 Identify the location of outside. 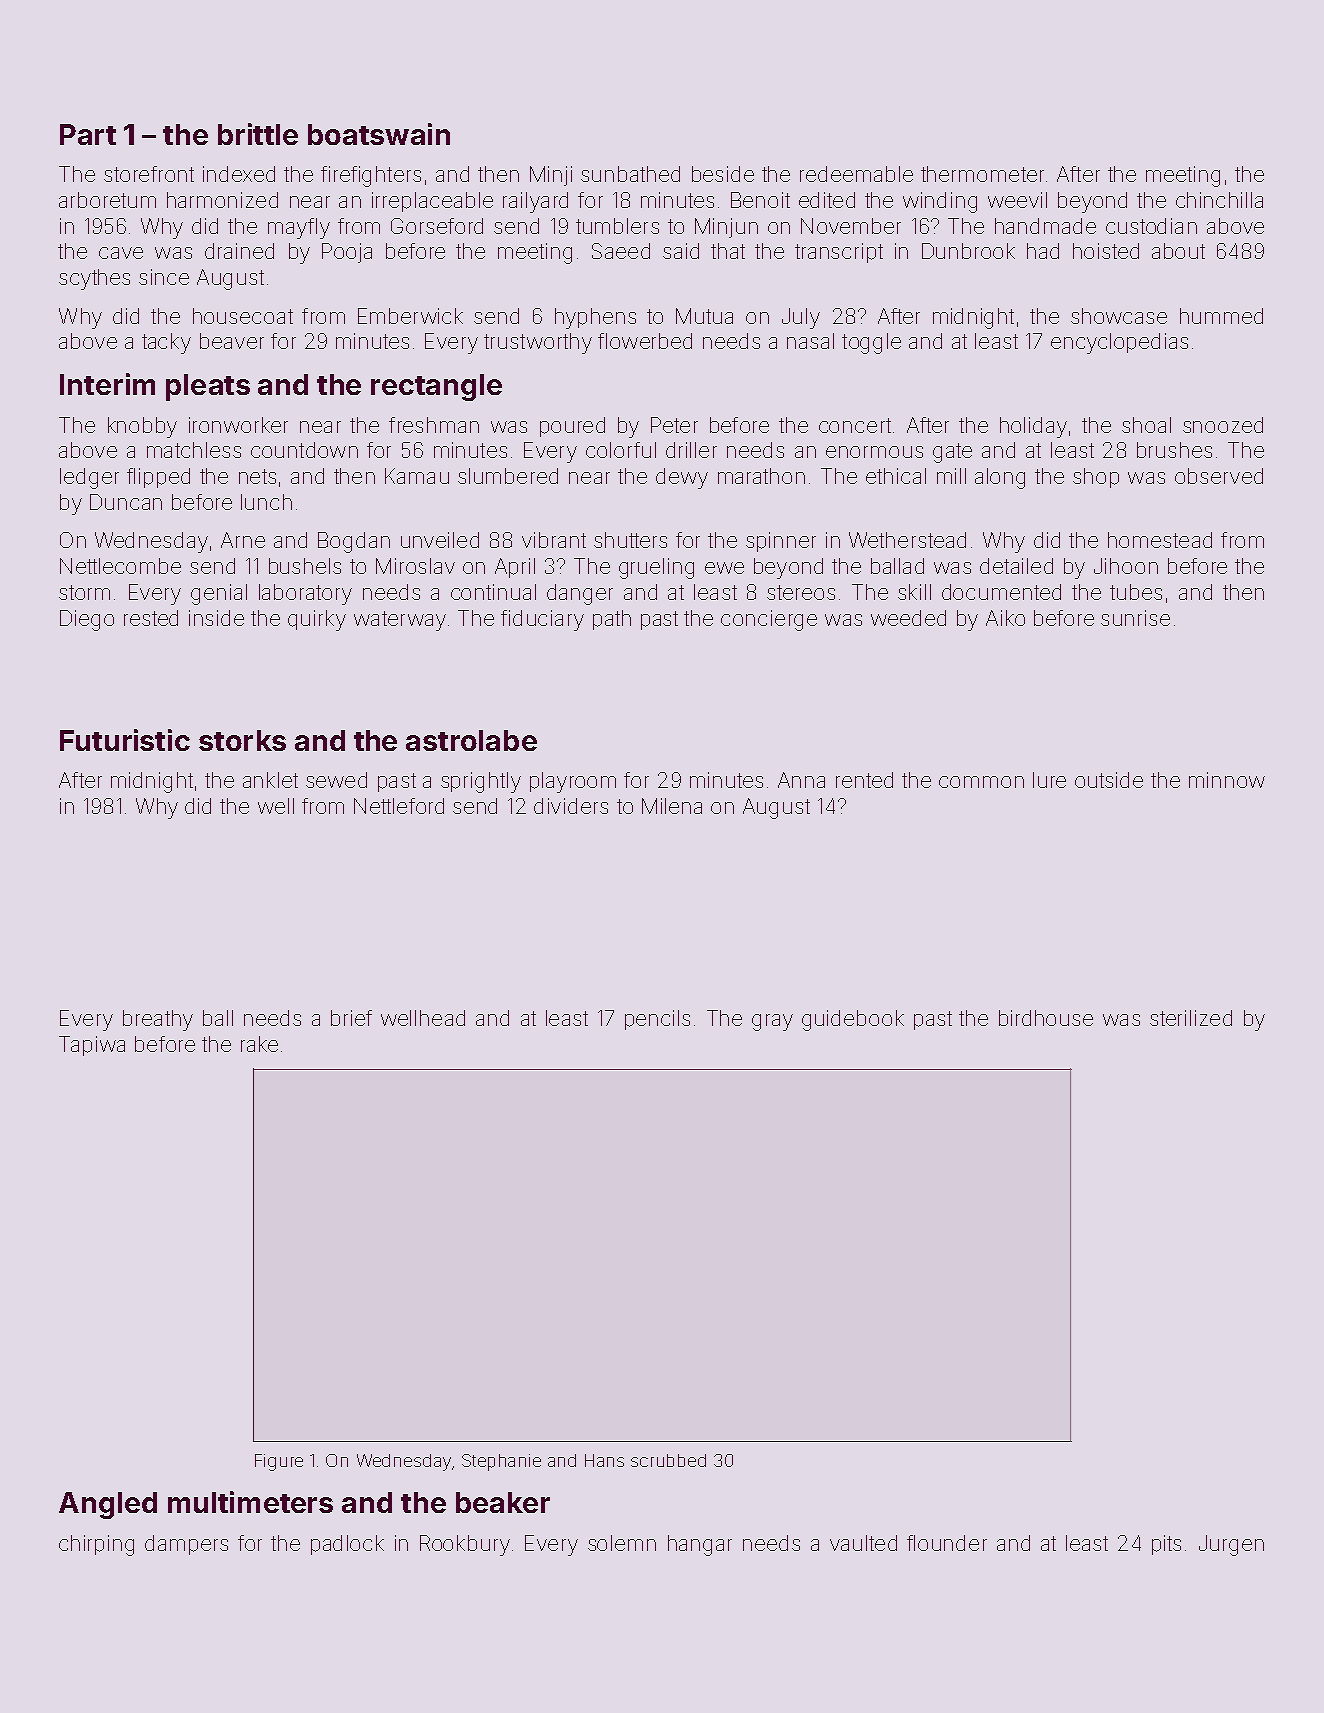
(1109, 780).
